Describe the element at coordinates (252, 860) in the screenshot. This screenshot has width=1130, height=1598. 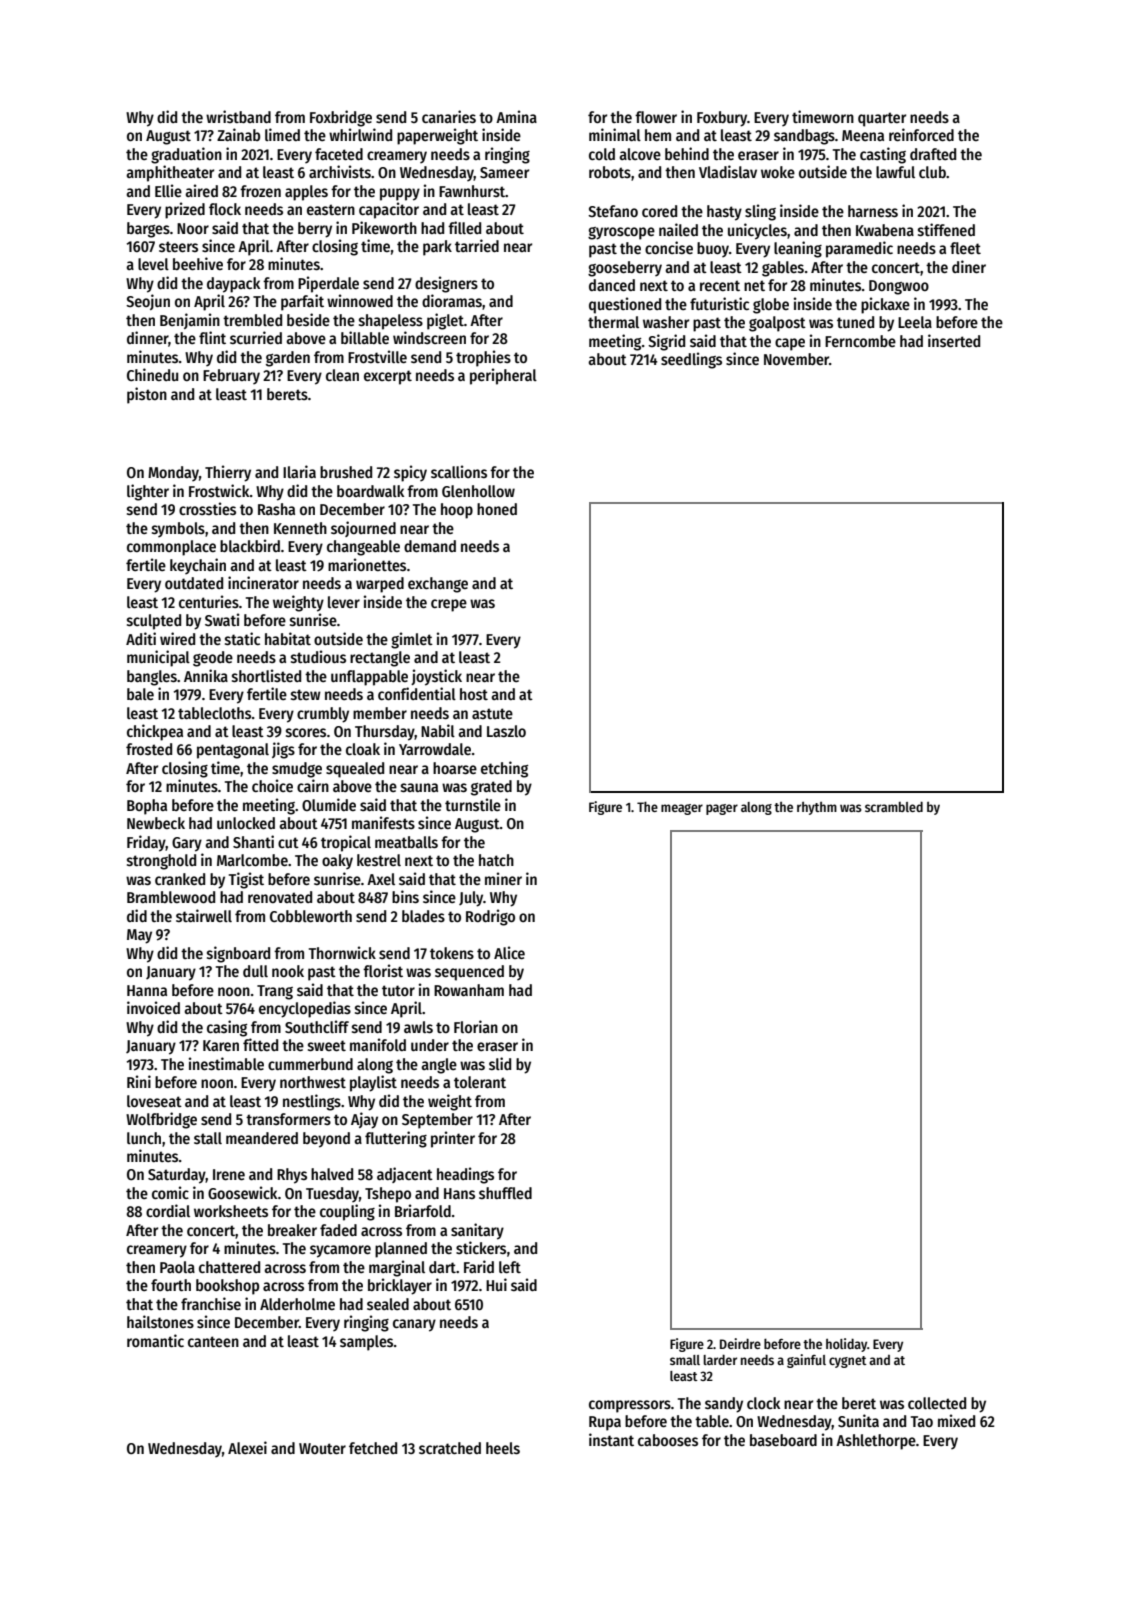
I see `Marlcombe` at that location.
